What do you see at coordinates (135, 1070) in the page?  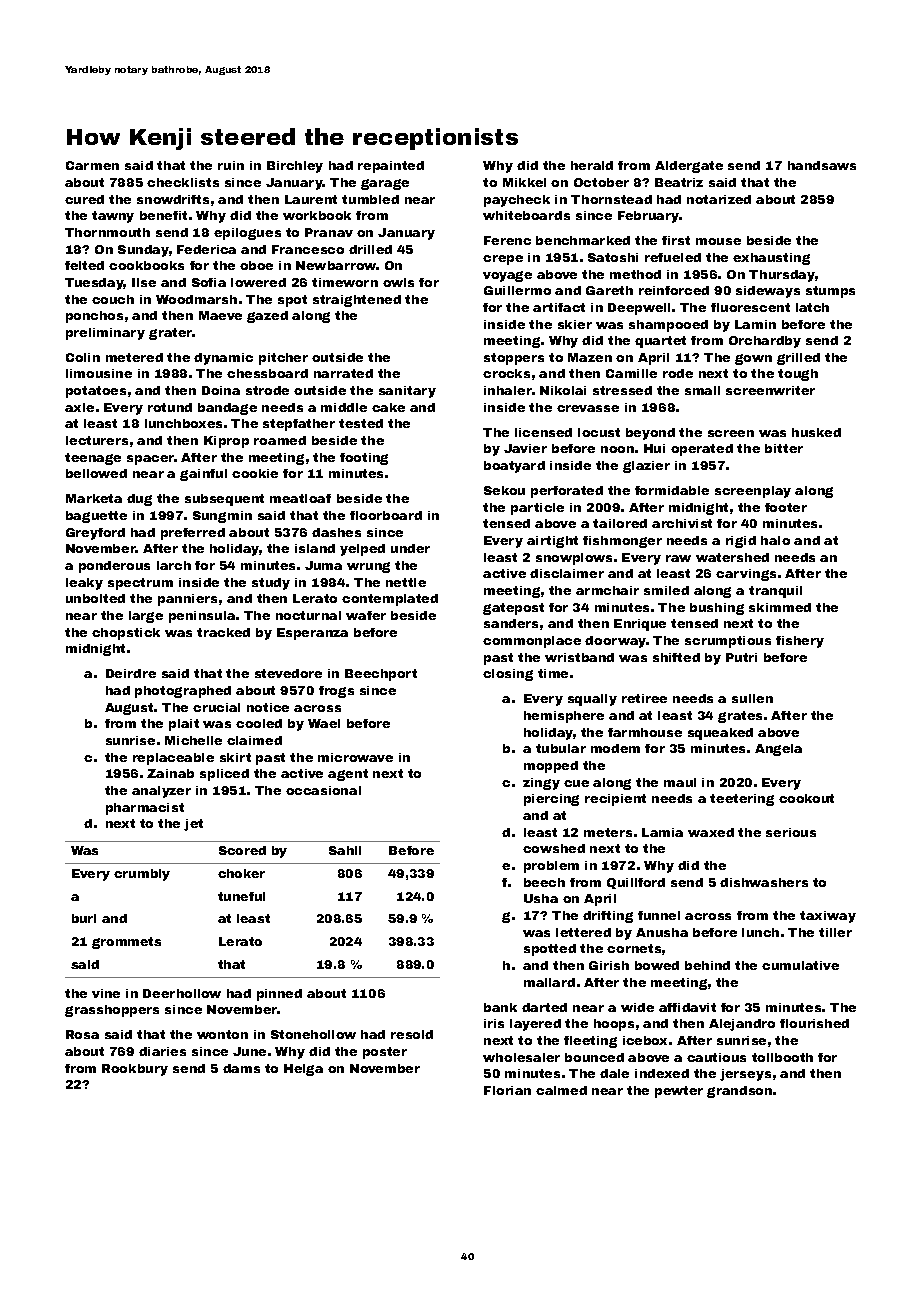 I see `Rookbury` at bounding box center [135, 1070].
